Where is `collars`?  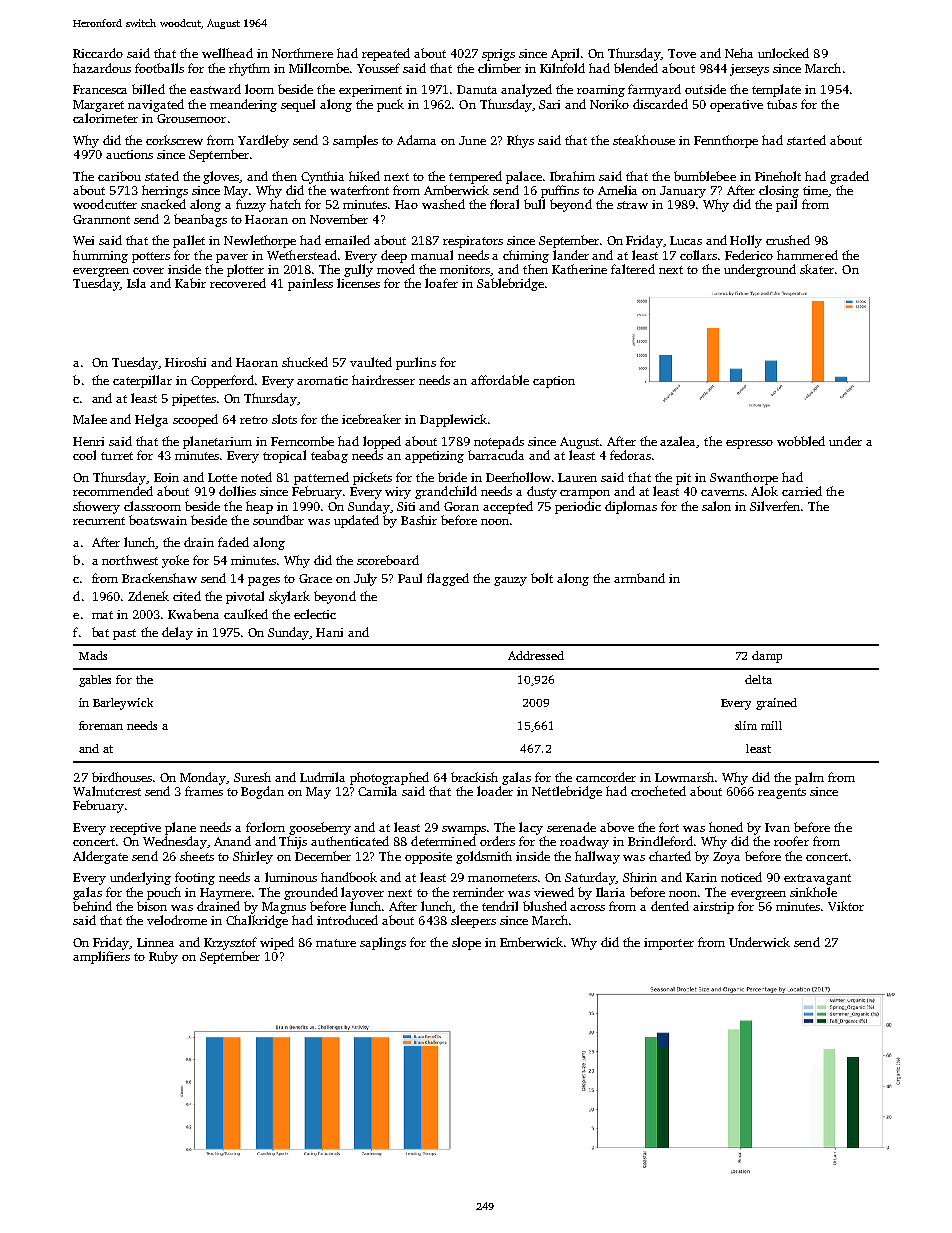
collars is located at coordinates (698, 255).
